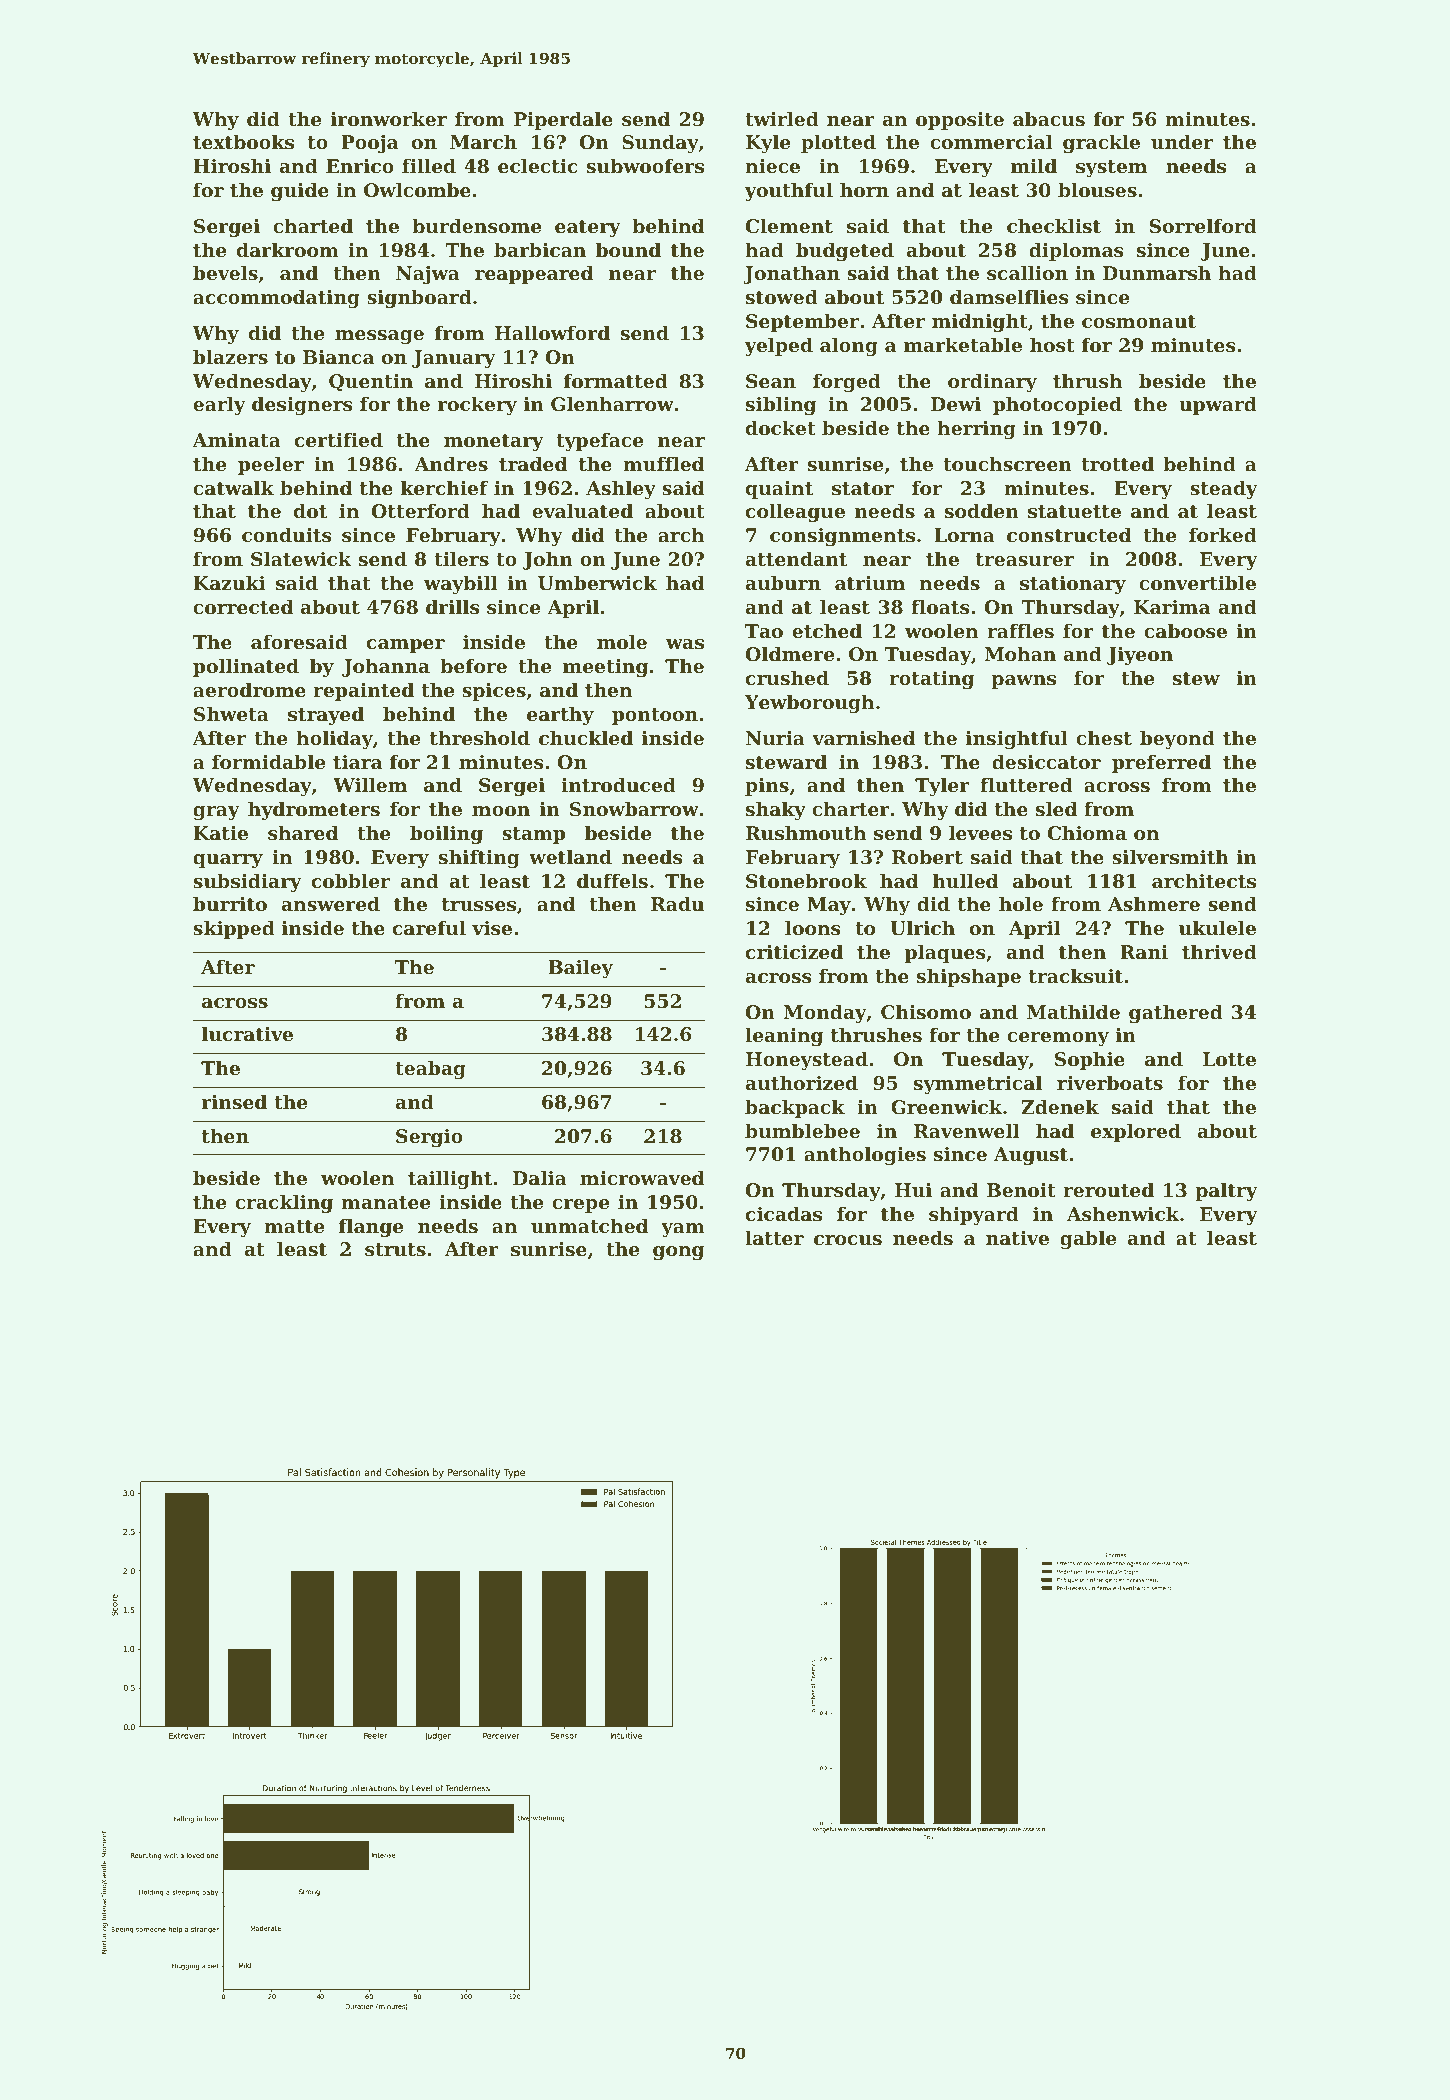 This screenshot has height=2100, width=1450. What do you see at coordinates (1140, 656) in the screenshot?
I see `Jiyeon` at bounding box center [1140, 656].
